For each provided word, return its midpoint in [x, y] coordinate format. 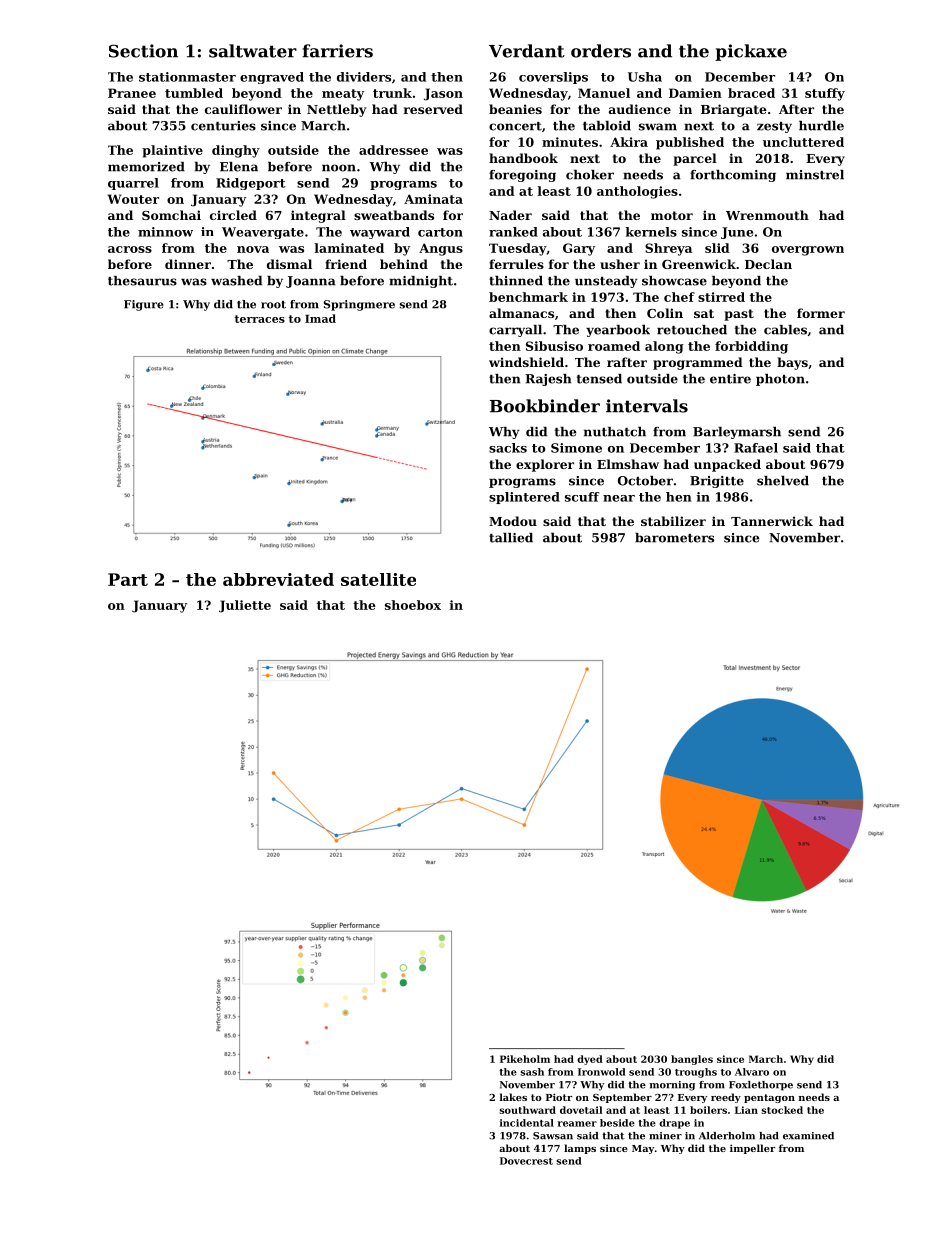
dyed [590, 1060]
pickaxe [751, 52]
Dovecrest [526, 1161]
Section [143, 51]
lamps [580, 1149]
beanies [515, 109]
